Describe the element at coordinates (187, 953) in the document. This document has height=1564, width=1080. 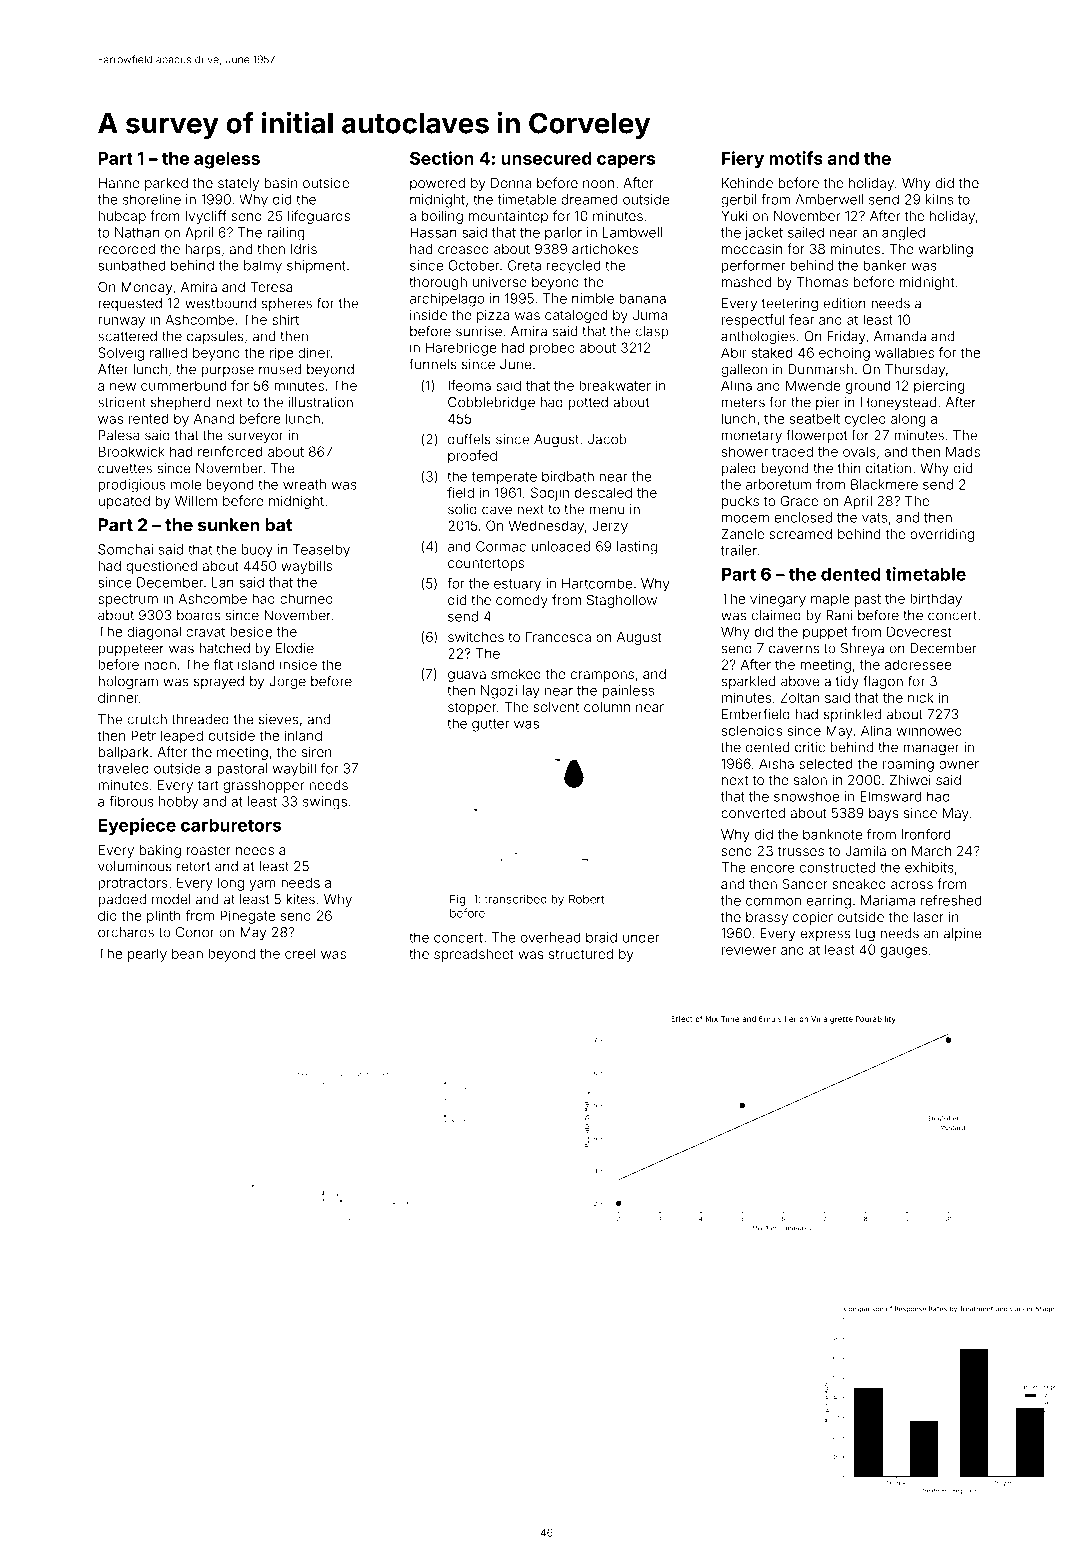
I see `bean` at that location.
